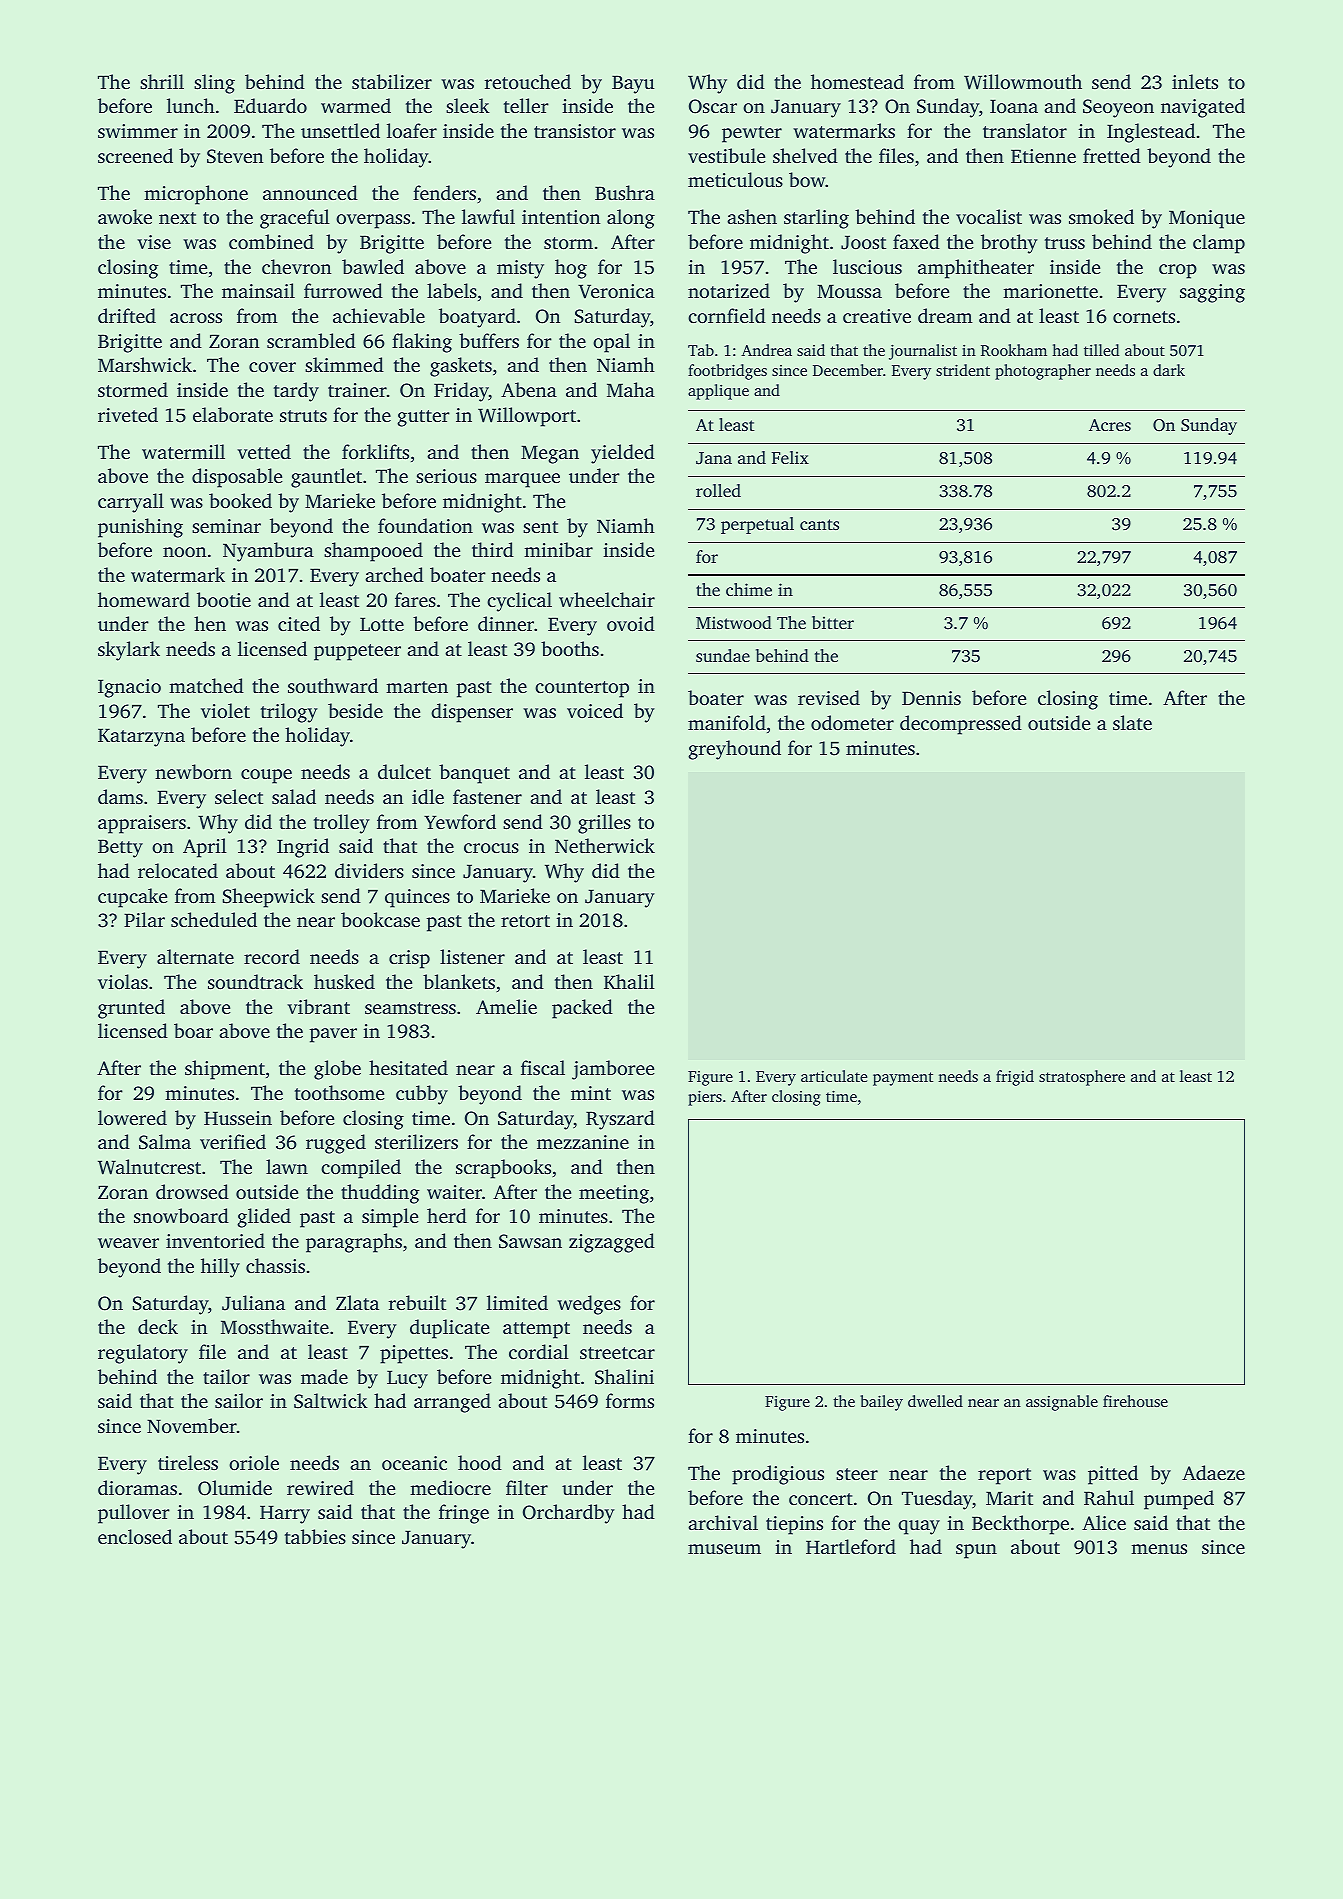 This page has width=1343, height=1899. I want to click on tabbies, so click(315, 1536).
